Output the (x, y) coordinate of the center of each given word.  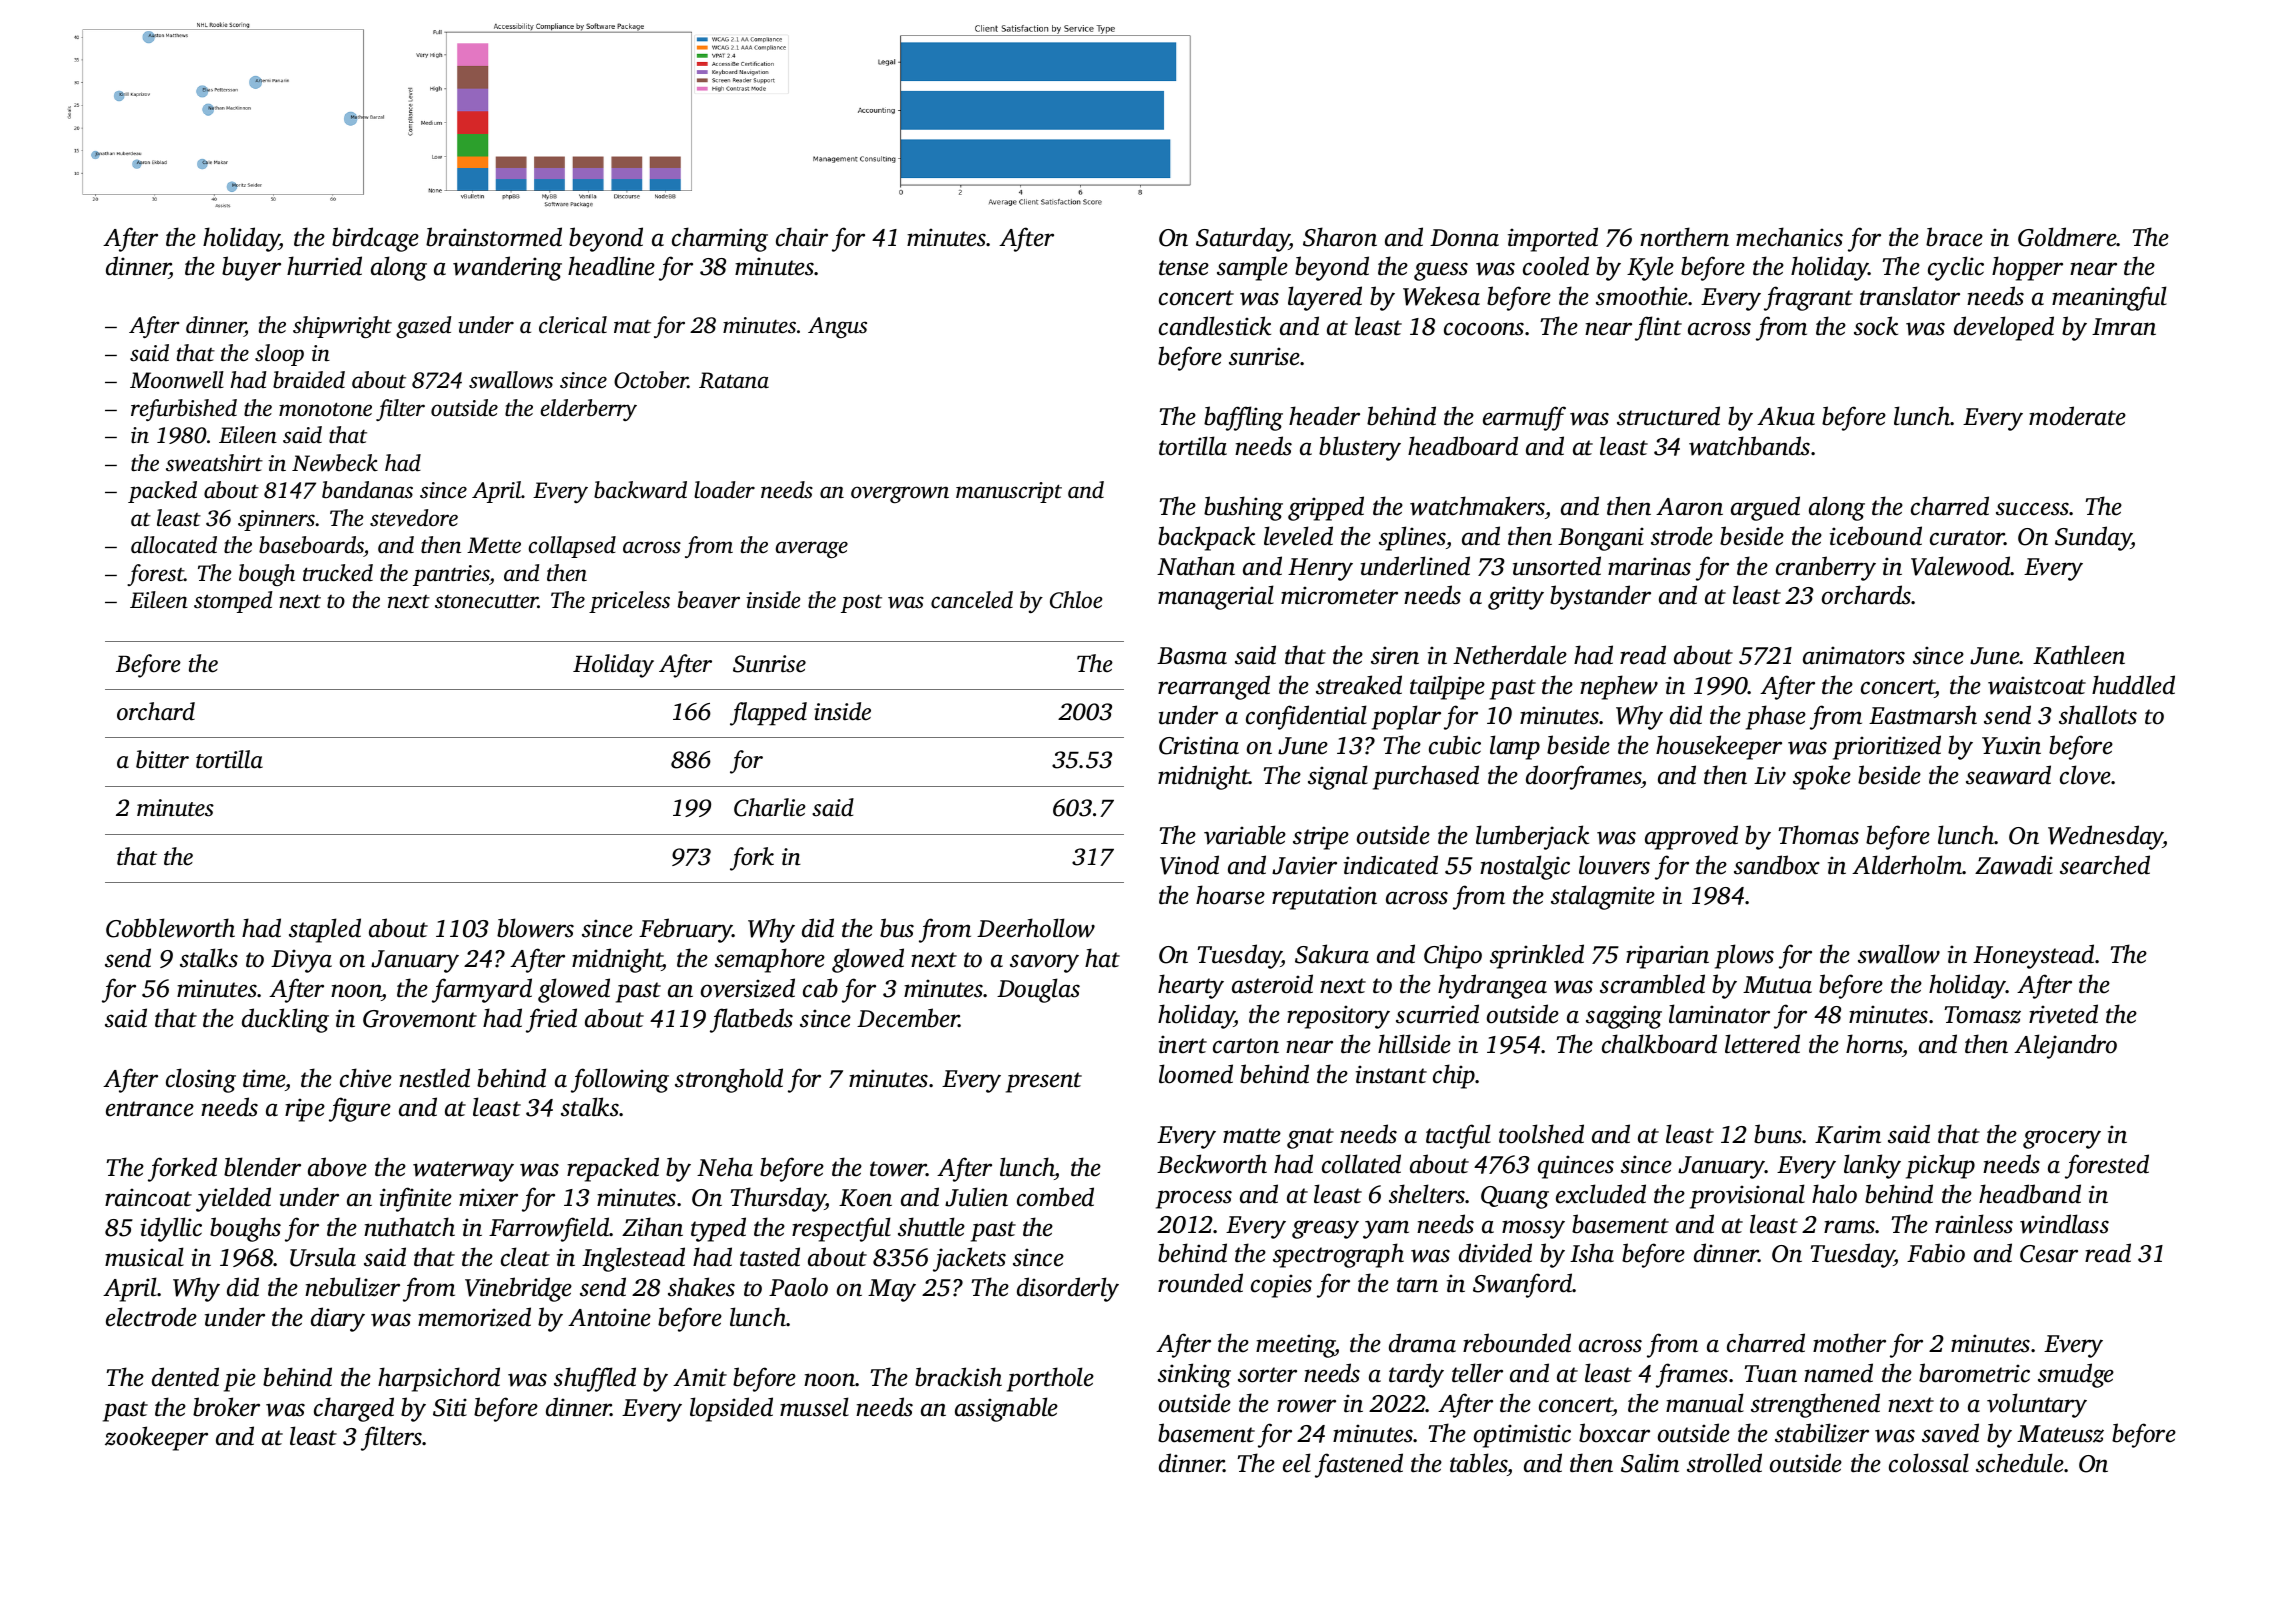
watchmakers (1477, 506)
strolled (1724, 1463)
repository (1338, 1017)
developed (2004, 328)
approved (1691, 837)
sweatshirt (214, 463)
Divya (301, 961)
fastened (1359, 1465)
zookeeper (156, 1438)
